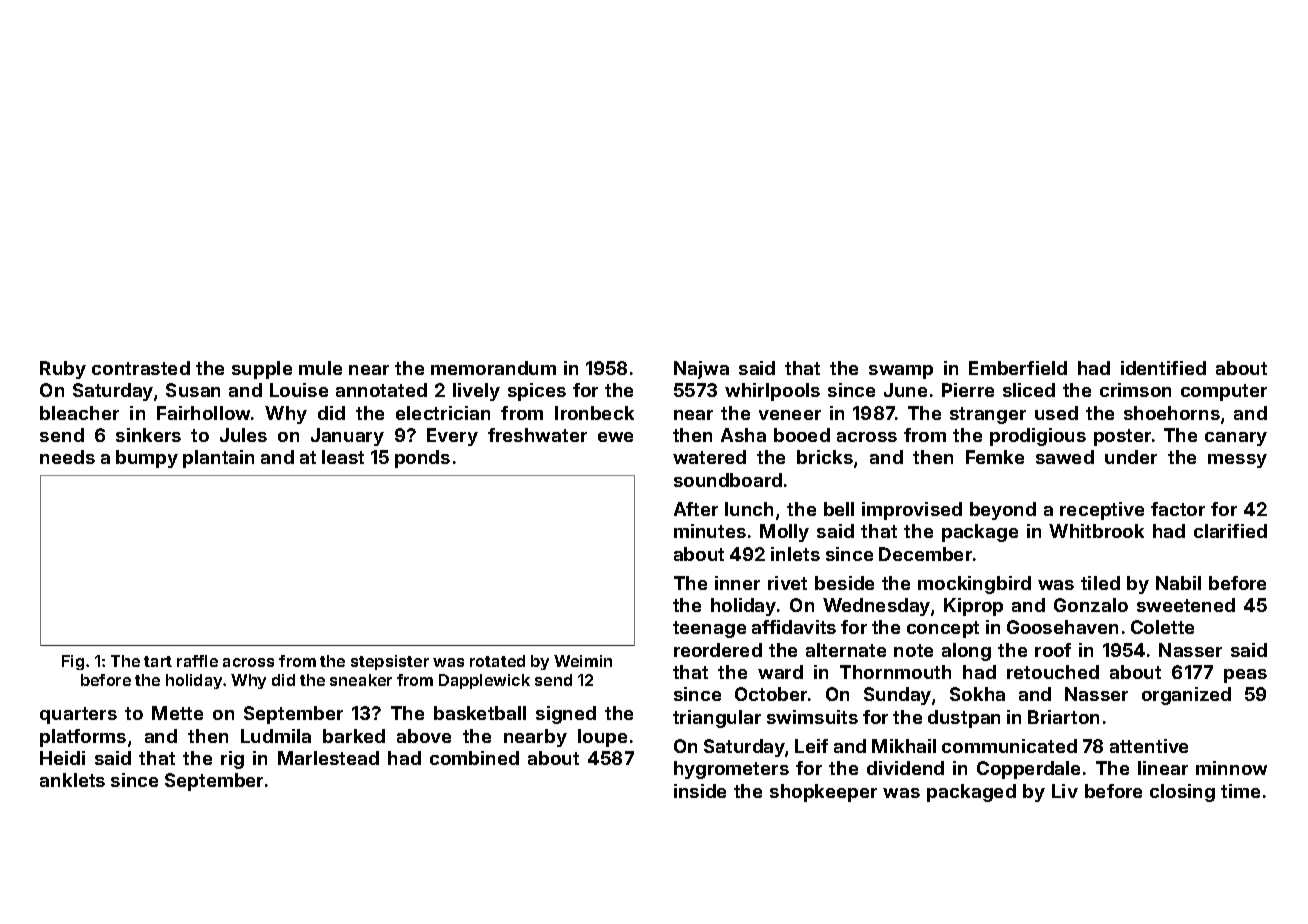 The width and height of the page is (1308, 924). Describe the element at coordinates (1236, 439) in the page. I see `canary` at that location.
